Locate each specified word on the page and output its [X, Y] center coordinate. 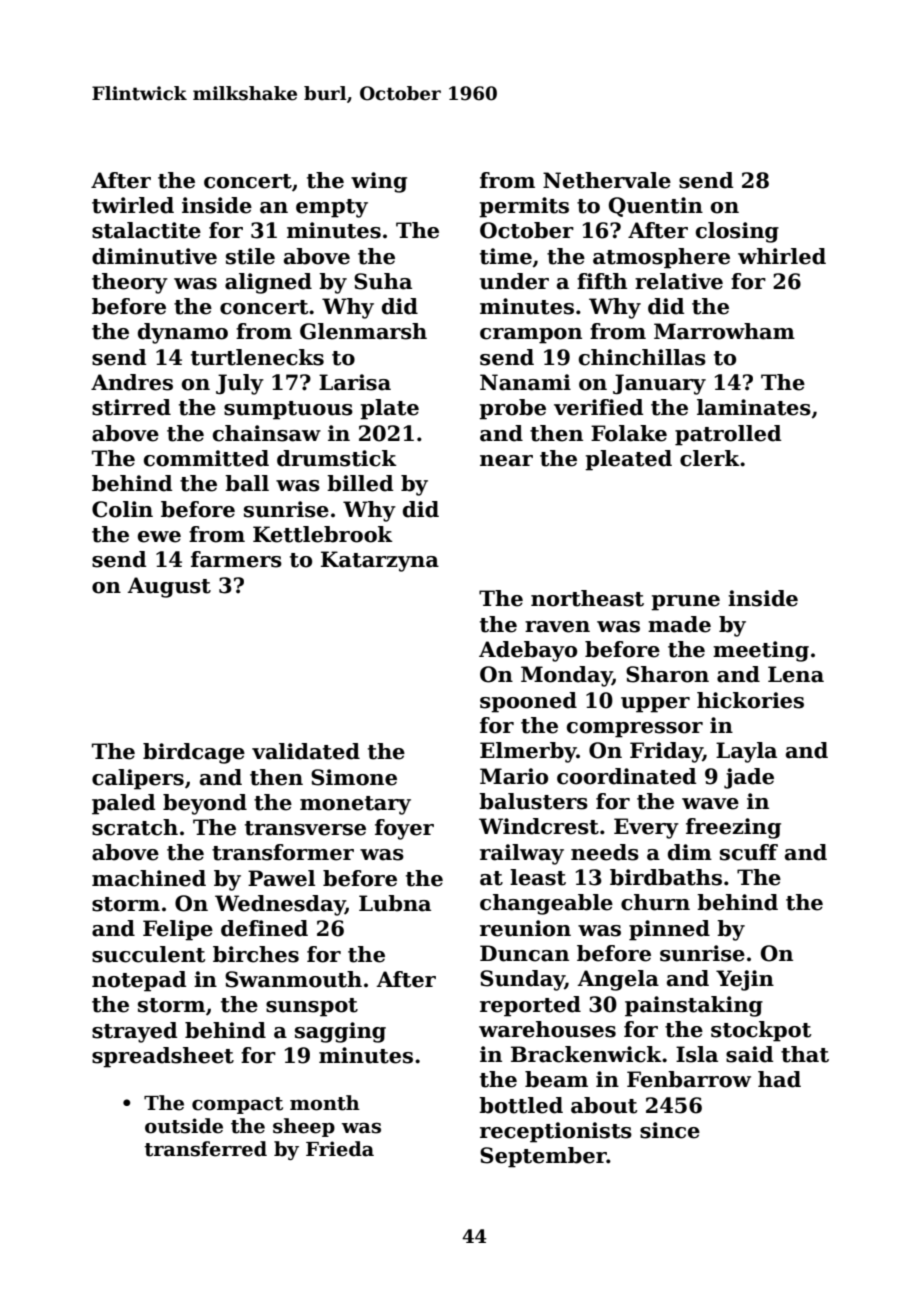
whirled [782, 256]
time [506, 256]
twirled [133, 205]
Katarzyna [380, 561]
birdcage [194, 753]
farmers [236, 559]
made [679, 624]
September [543, 1157]
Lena [796, 674]
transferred [205, 1149]
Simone [354, 777]
